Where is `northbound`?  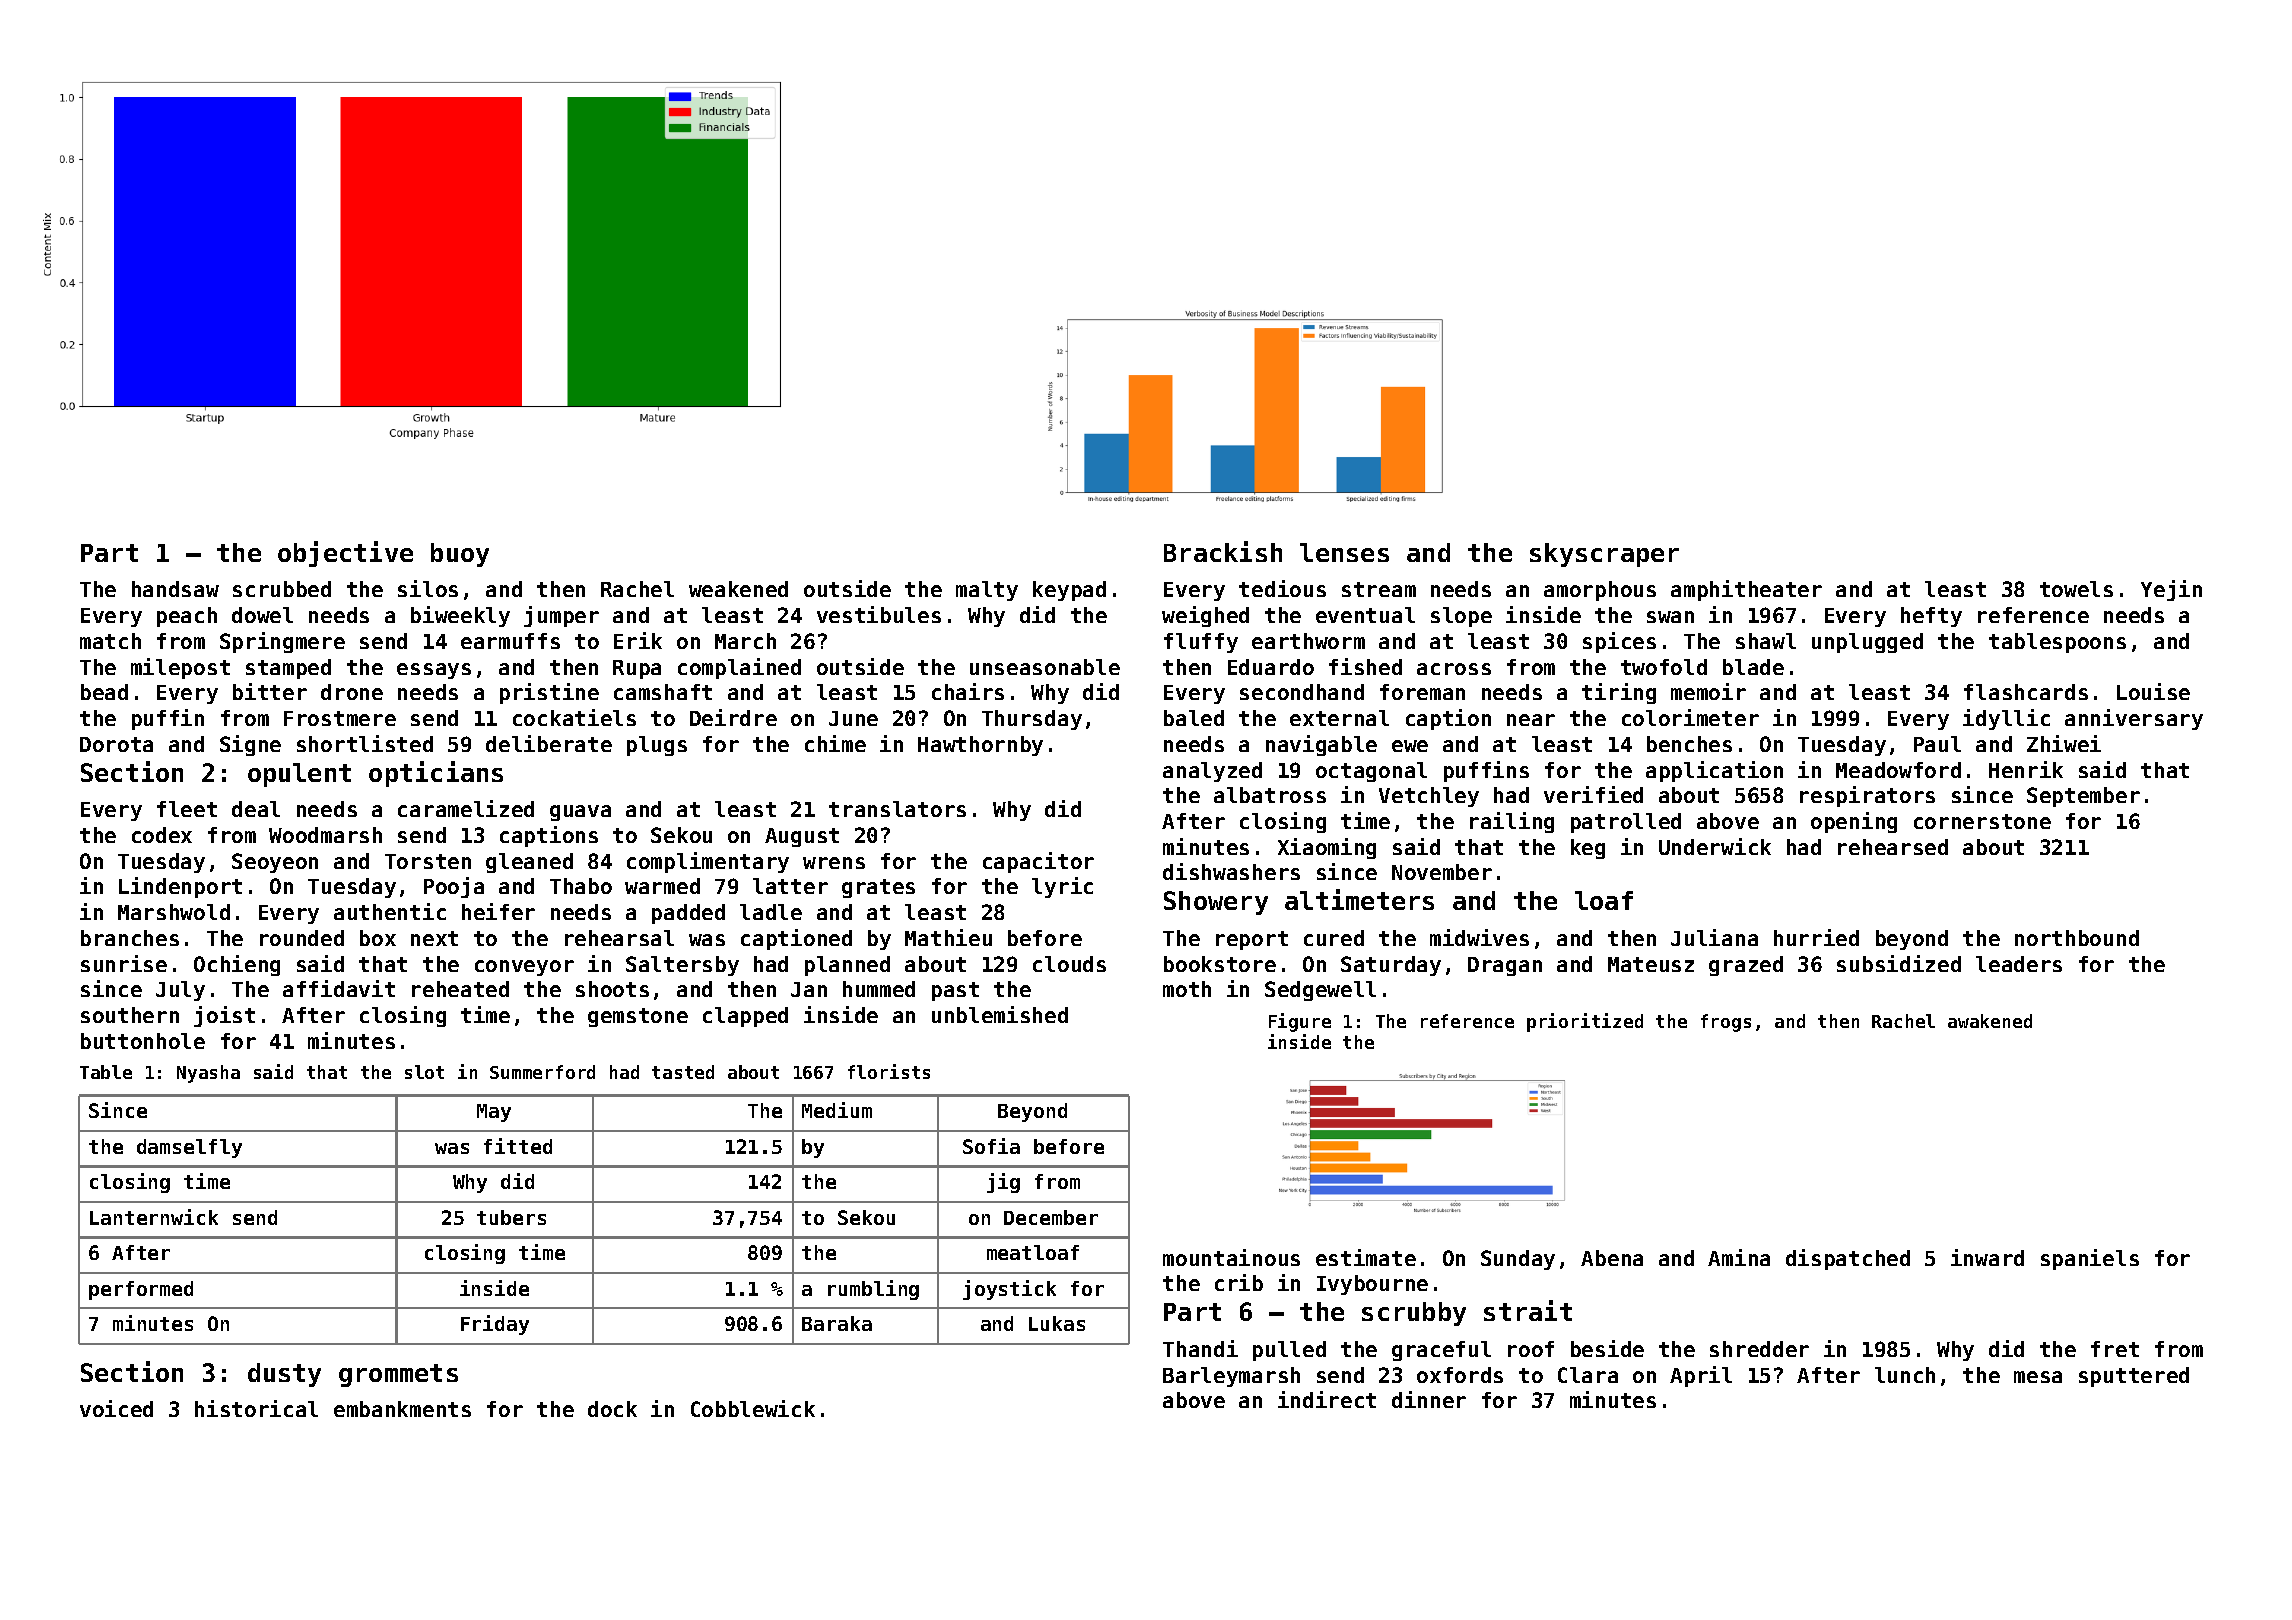
northbound is located at coordinates (2077, 938).
